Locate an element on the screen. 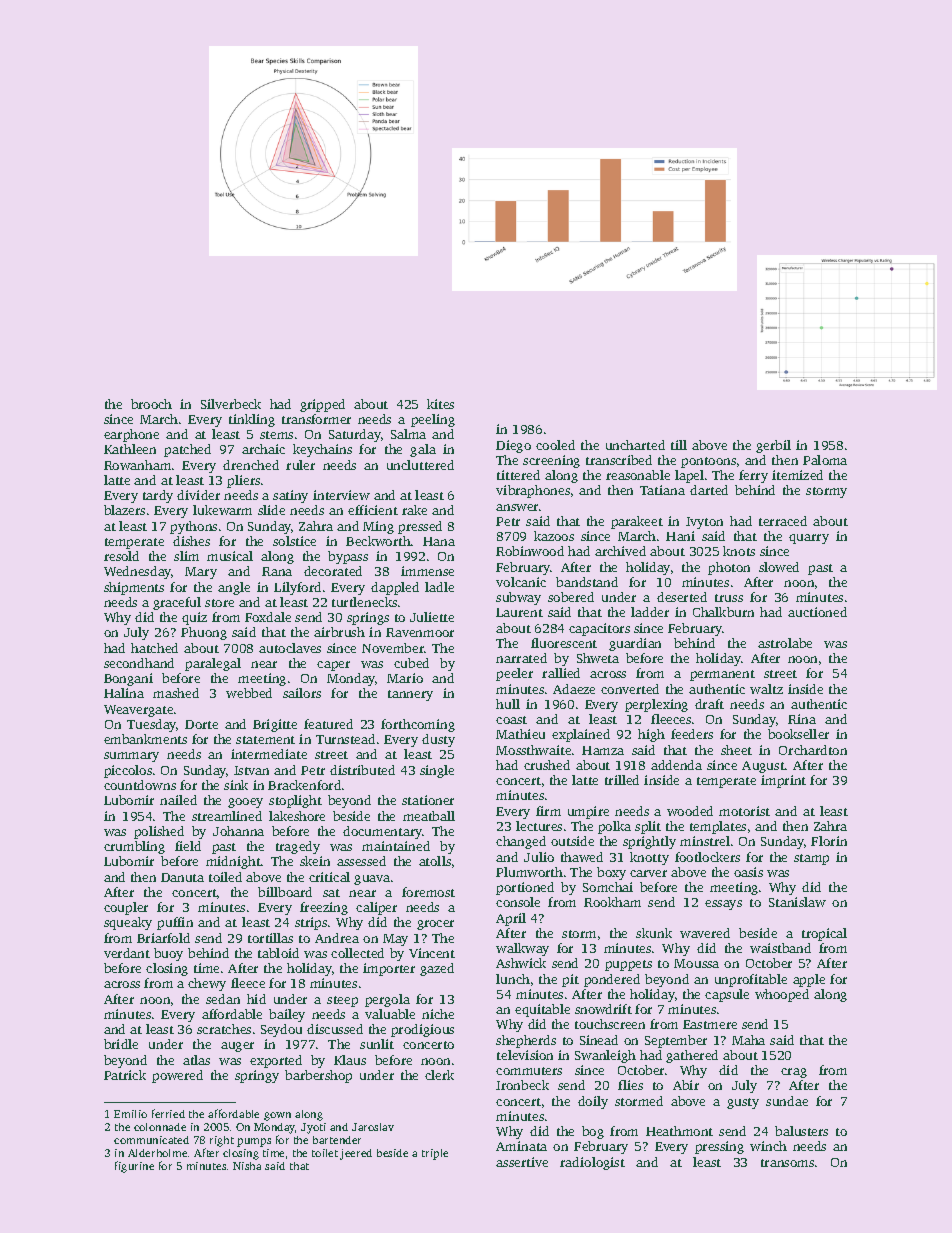 This screenshot has width=952, height=1233. quarry is located at coordinates (809, 539).
